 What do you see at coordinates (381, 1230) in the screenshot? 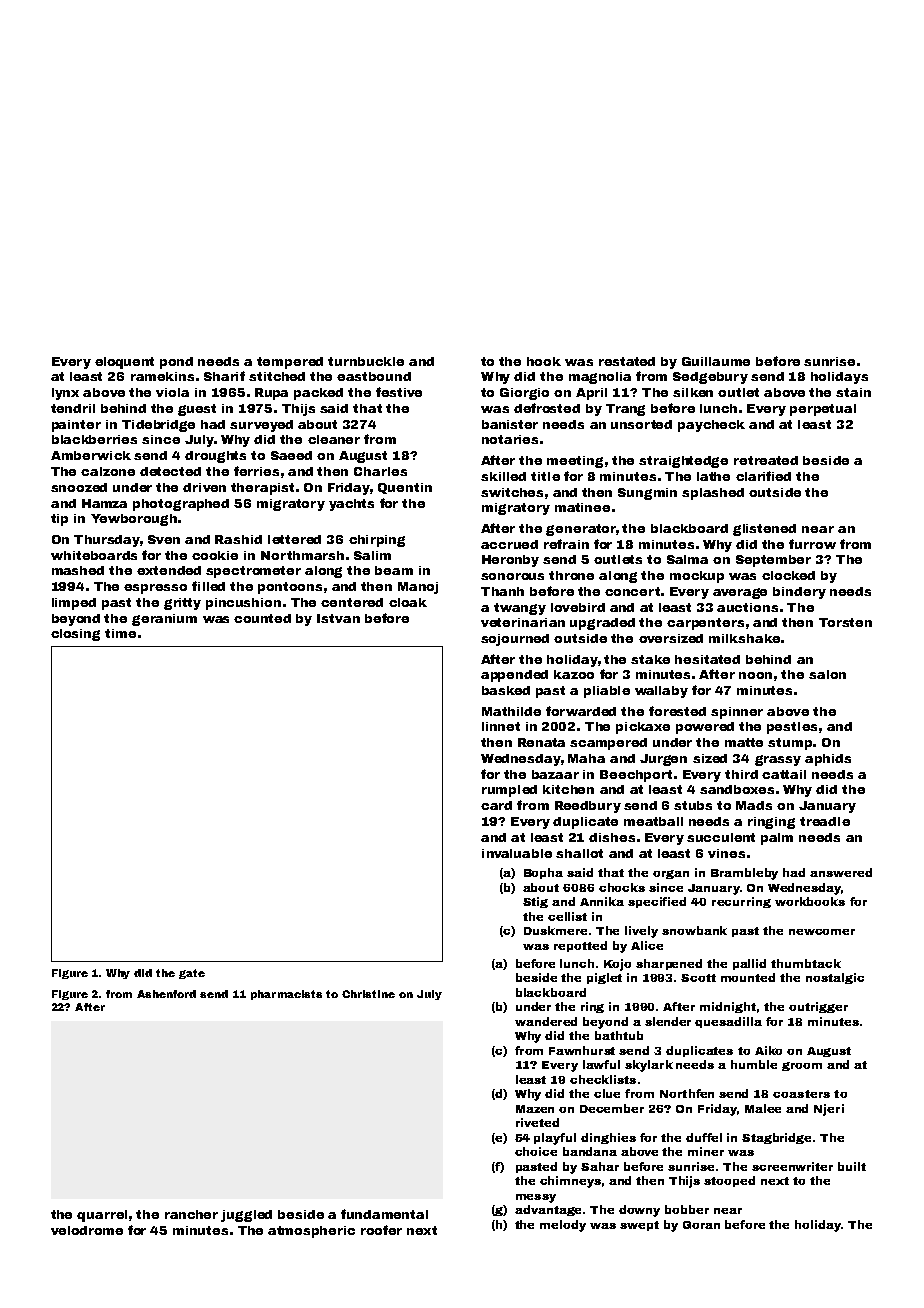
I see `roofer` at bounding box center [381, 1230].
